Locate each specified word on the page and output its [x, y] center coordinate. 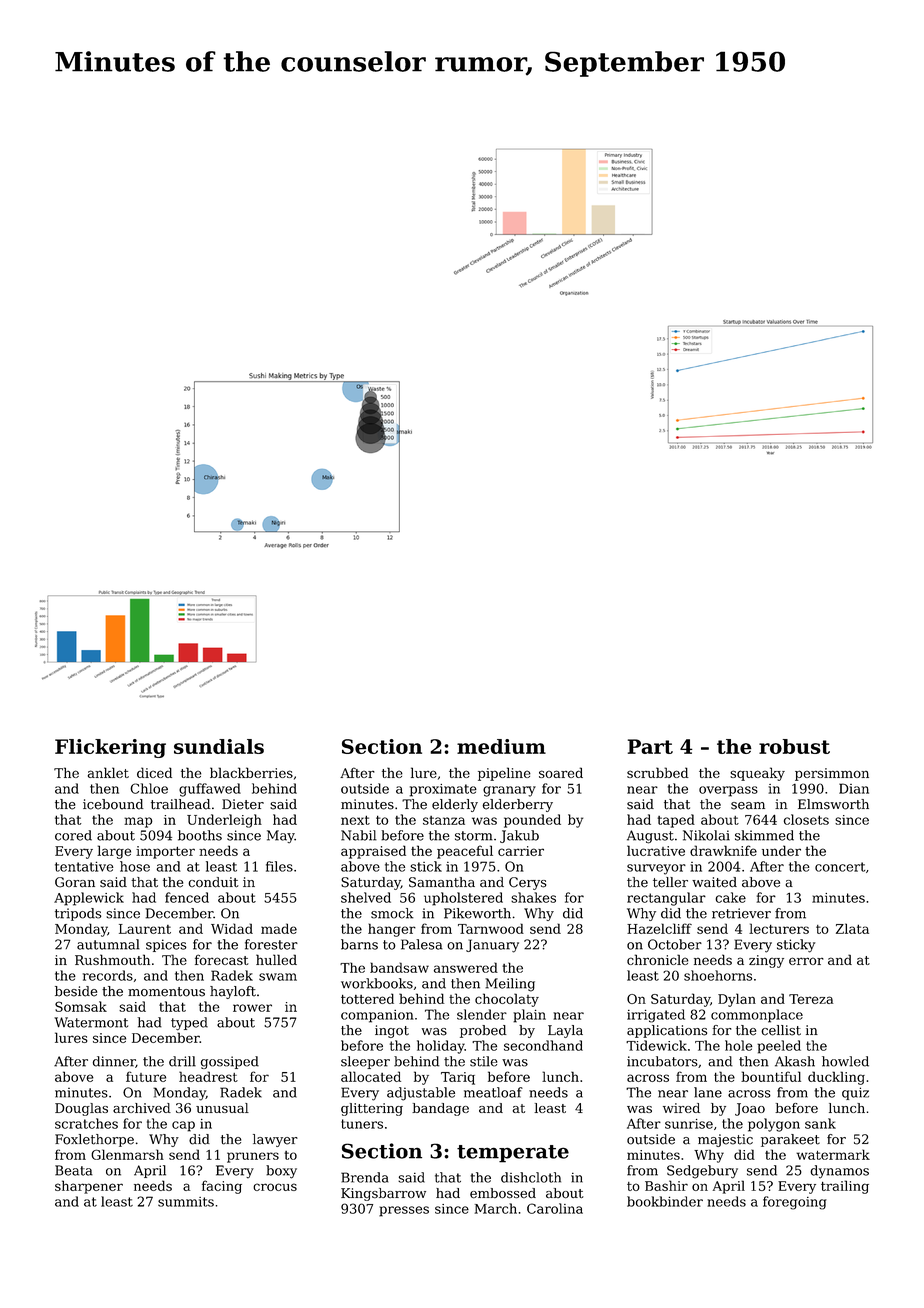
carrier [521, 851]
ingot [392, 1031]
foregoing [795, 1203]
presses [404, 1211]
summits [186, 1202]
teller [670, 882]
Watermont [91, 1022]
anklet [108, 772]
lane [708, 1092]
